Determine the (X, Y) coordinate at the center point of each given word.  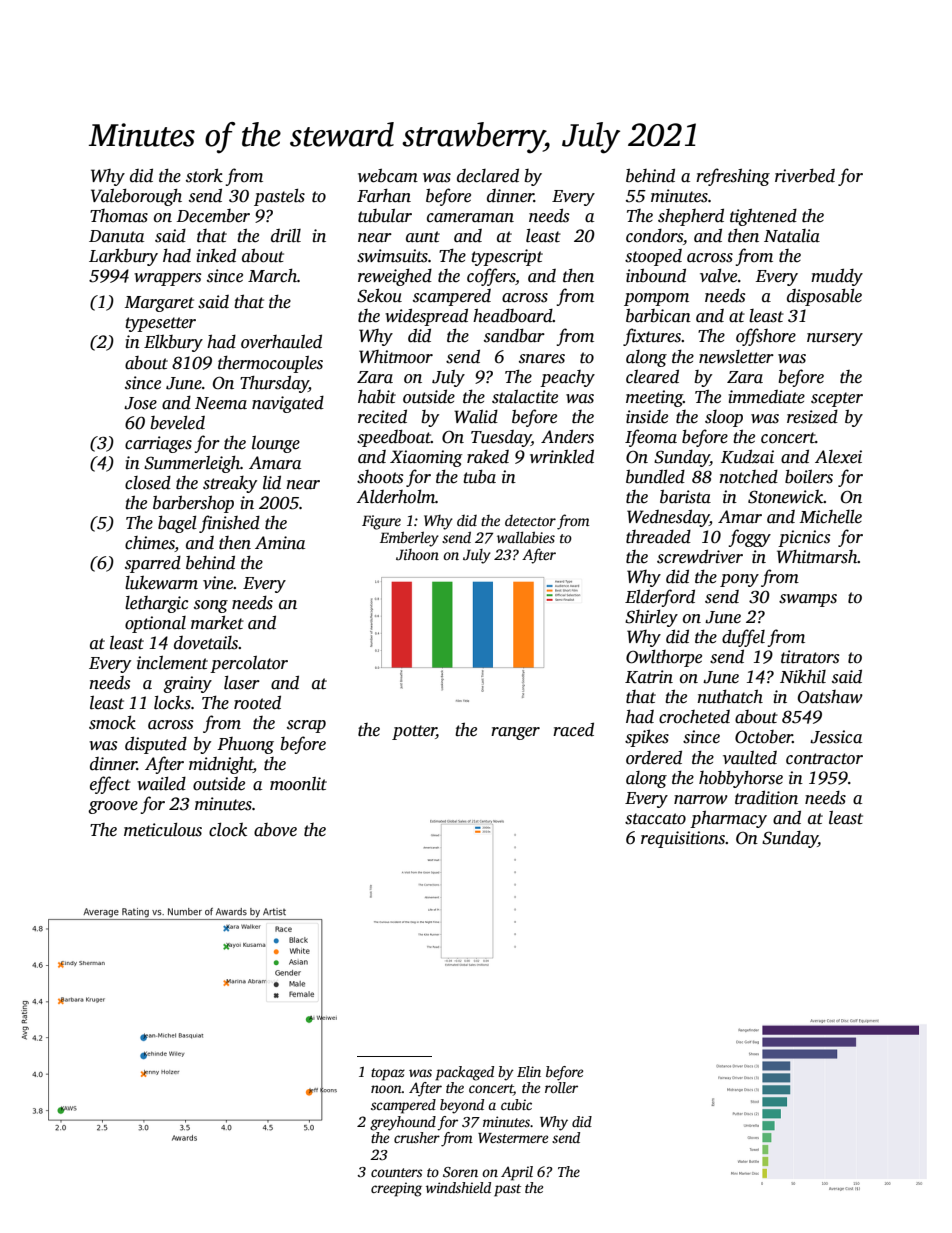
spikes (647, 738)
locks (172, 702)
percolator (249, 664)
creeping (396, 1189)
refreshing (733, 177)
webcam (388, 175)
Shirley (651, 618)
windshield (458, 1187)
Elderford (660, 598)
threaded (658, 537)
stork (204, 175)
